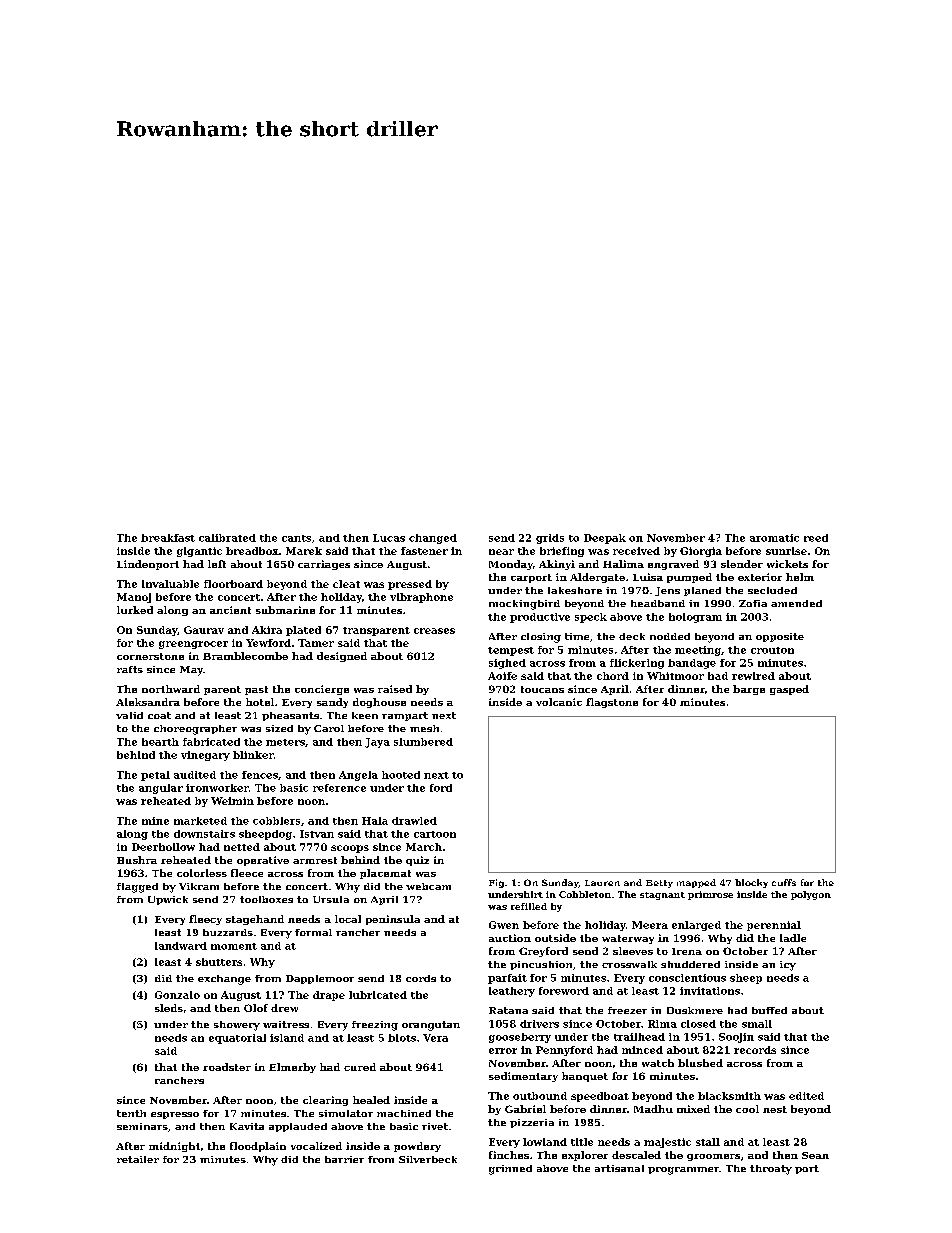 The width and height of the page is (952, 1233). What do you see at coordinates (585, 894) in the page?
I see `Cobbleton` at bounding box center [585, 894].
